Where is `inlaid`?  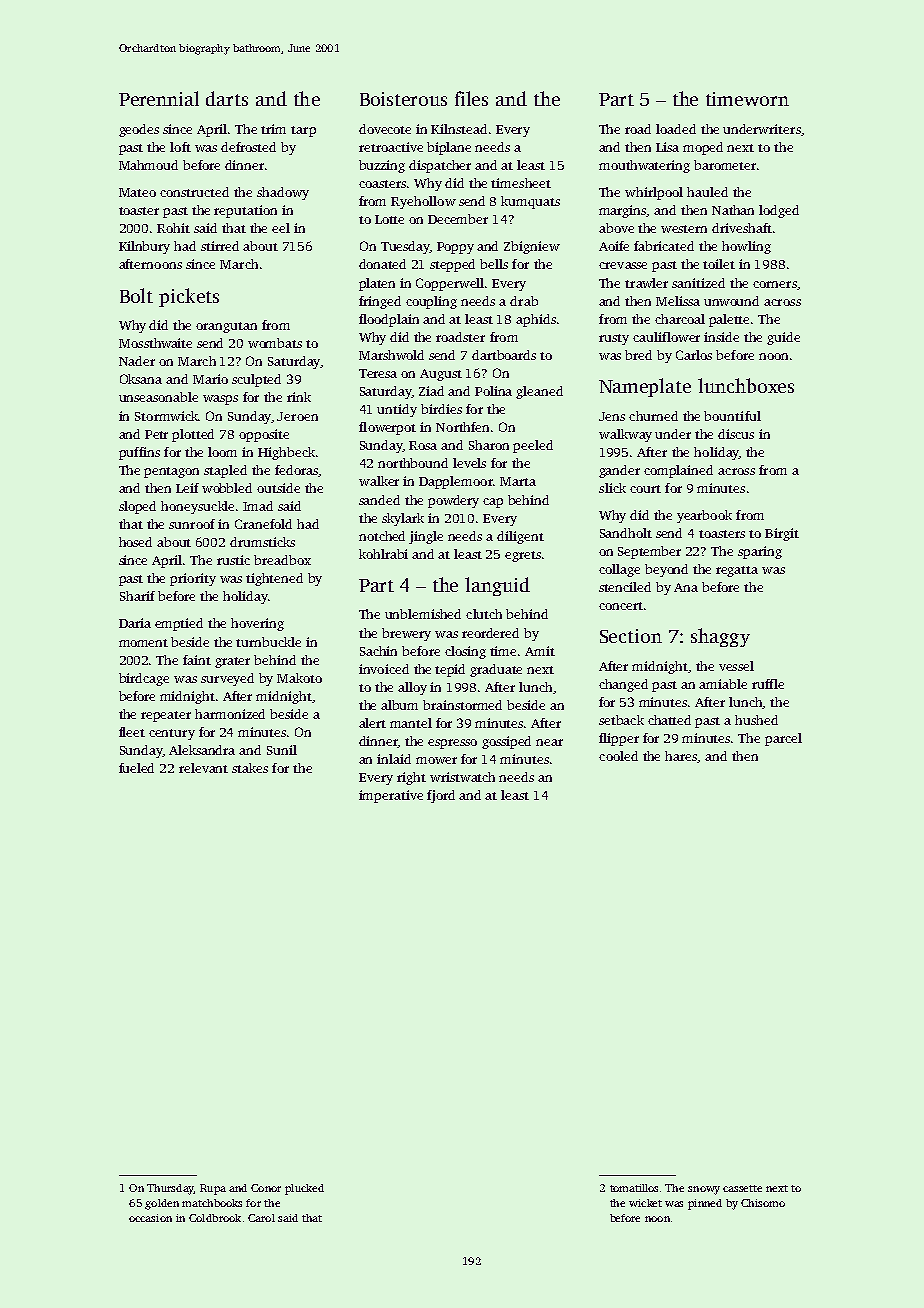
inlaid is located at coordinates (394, 759).
